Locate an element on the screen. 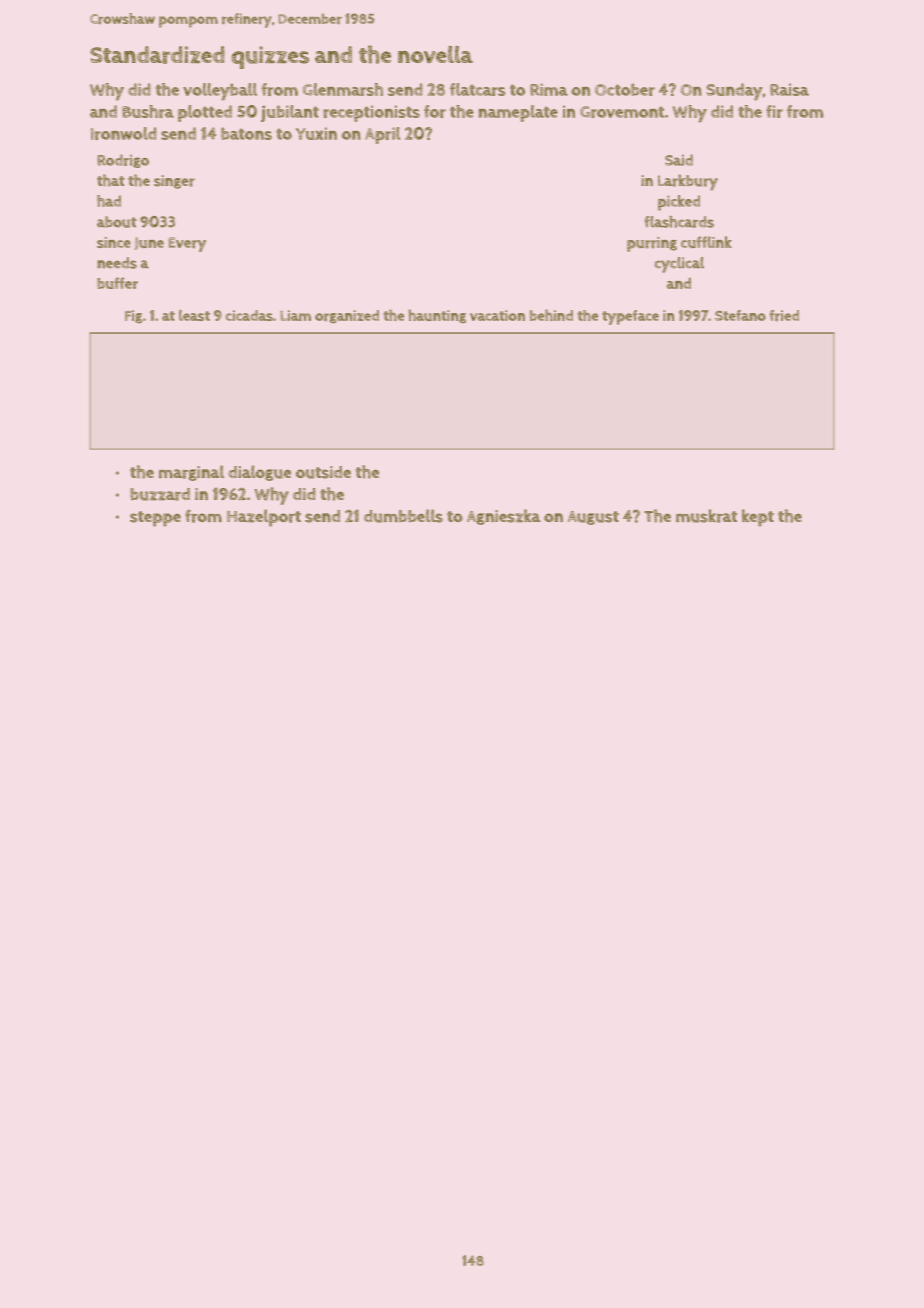  April is located at coordinates (382, 135).
